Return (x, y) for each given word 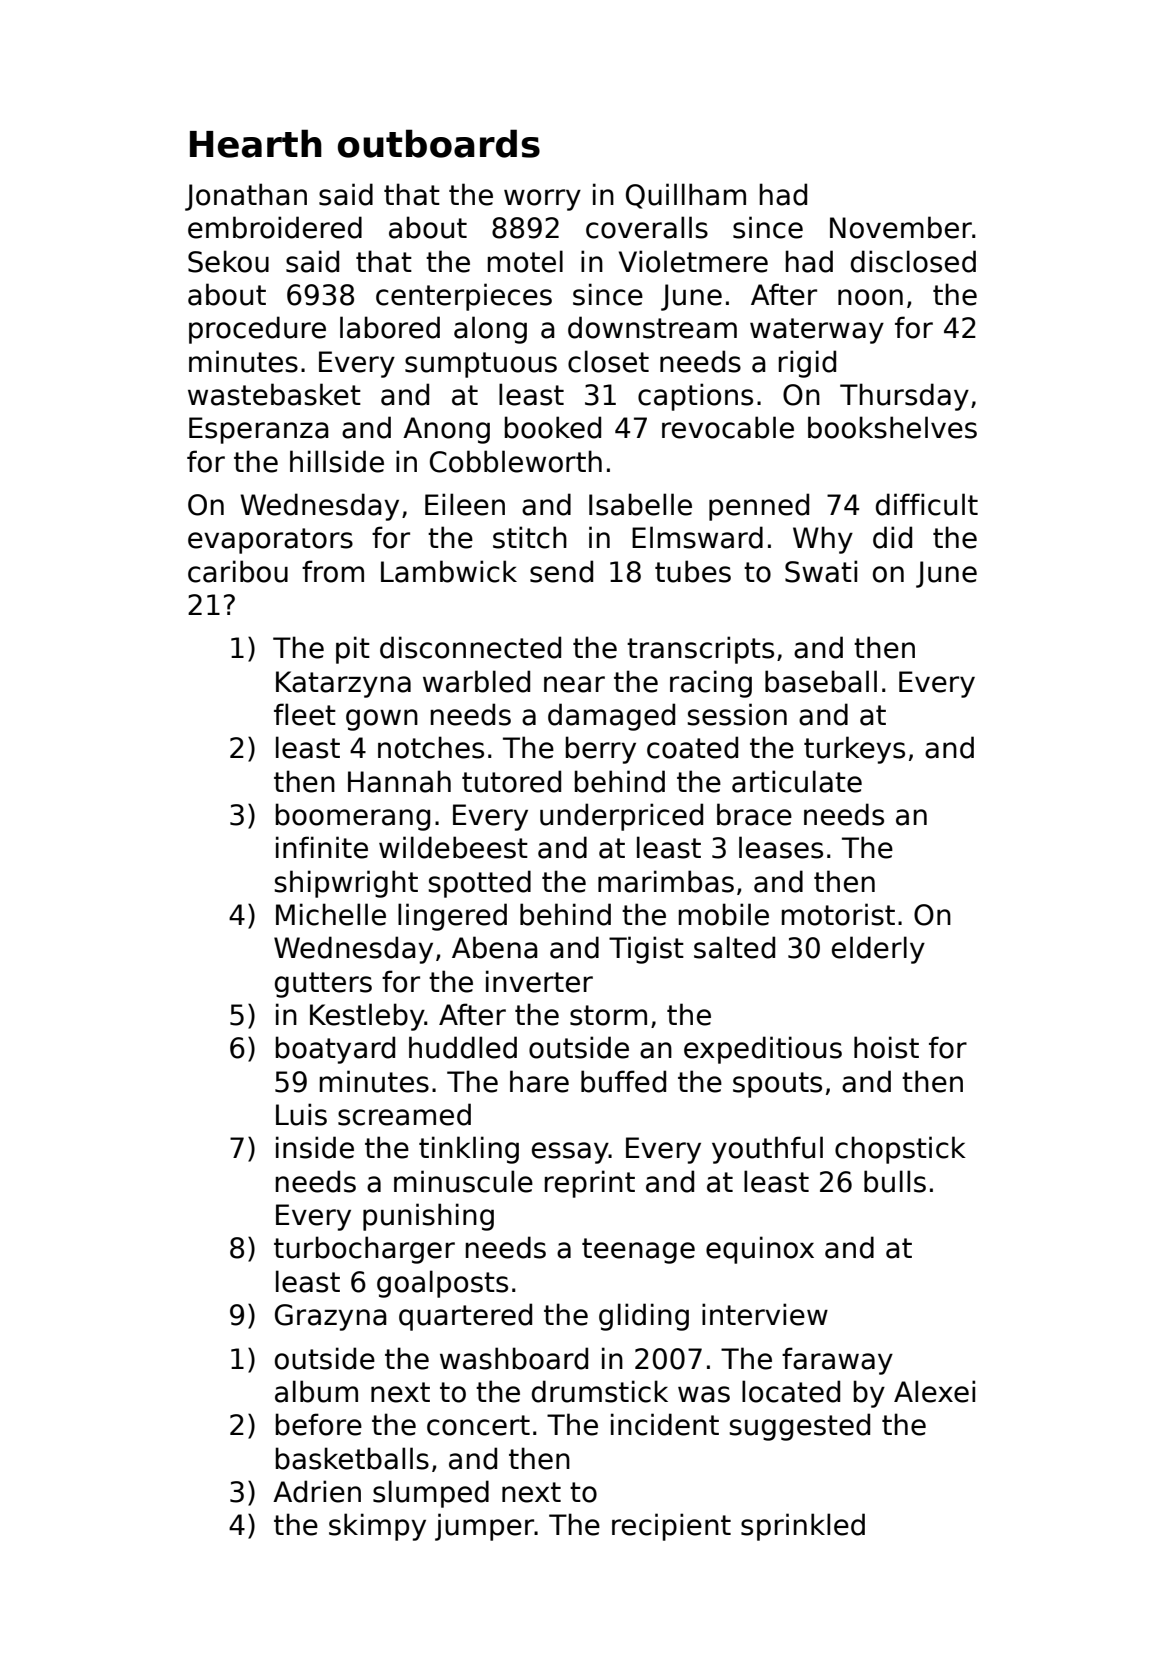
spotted (479, 884)
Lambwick (449, 571)
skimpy (377, 1527)
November (901, 227)
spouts (777, 1085)
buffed (623, 1081)
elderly (878, 950)
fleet (305, 714)
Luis (301, 1114)
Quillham (686, 196)
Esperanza (259, 430)
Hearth (256, 143)
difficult (927, 504)
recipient (671, 1527)
